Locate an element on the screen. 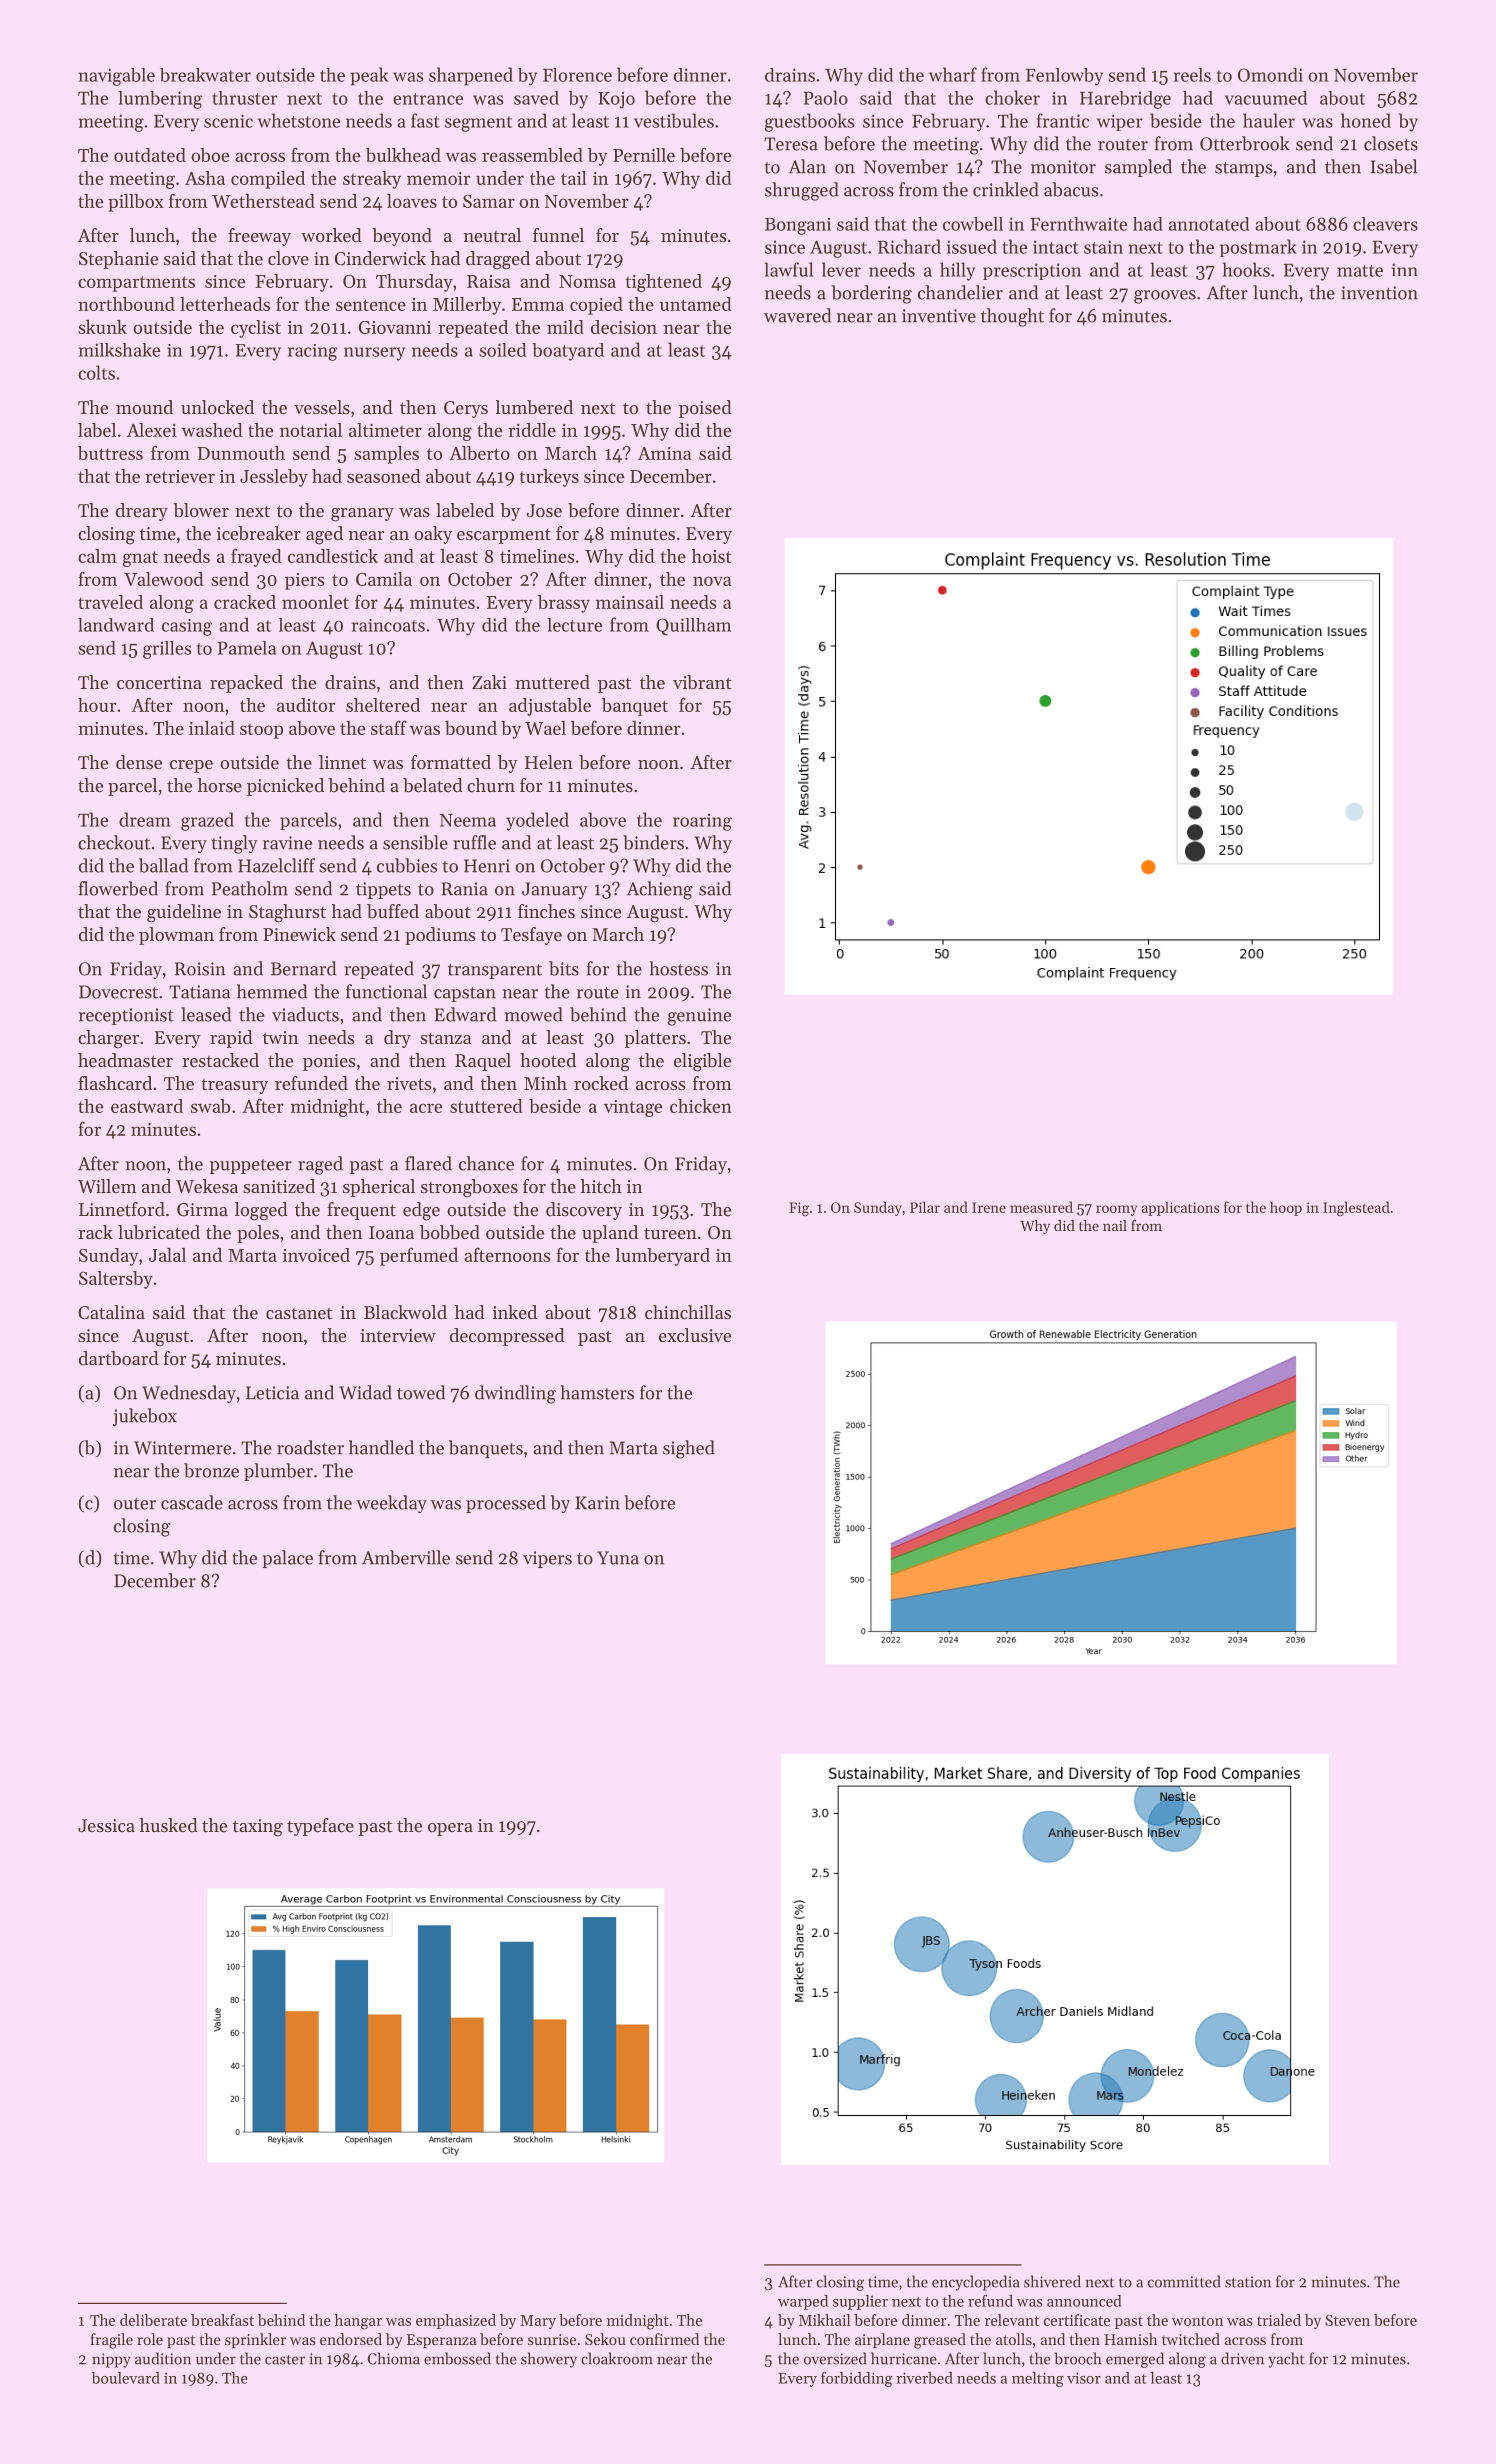  Teresa is located at coordinates (791, 144).
